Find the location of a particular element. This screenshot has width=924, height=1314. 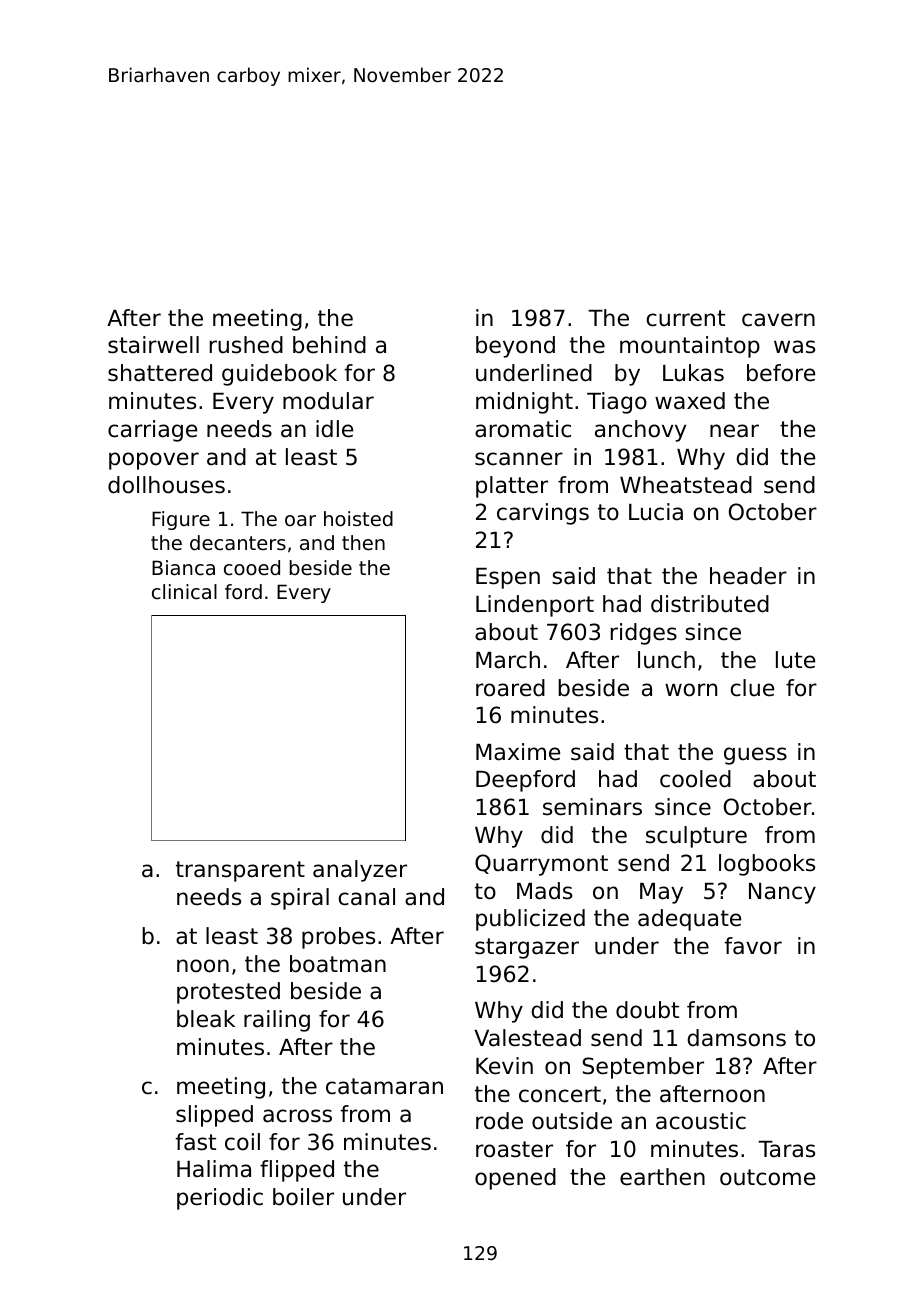

distributed is located at coordinates (710, 604).
